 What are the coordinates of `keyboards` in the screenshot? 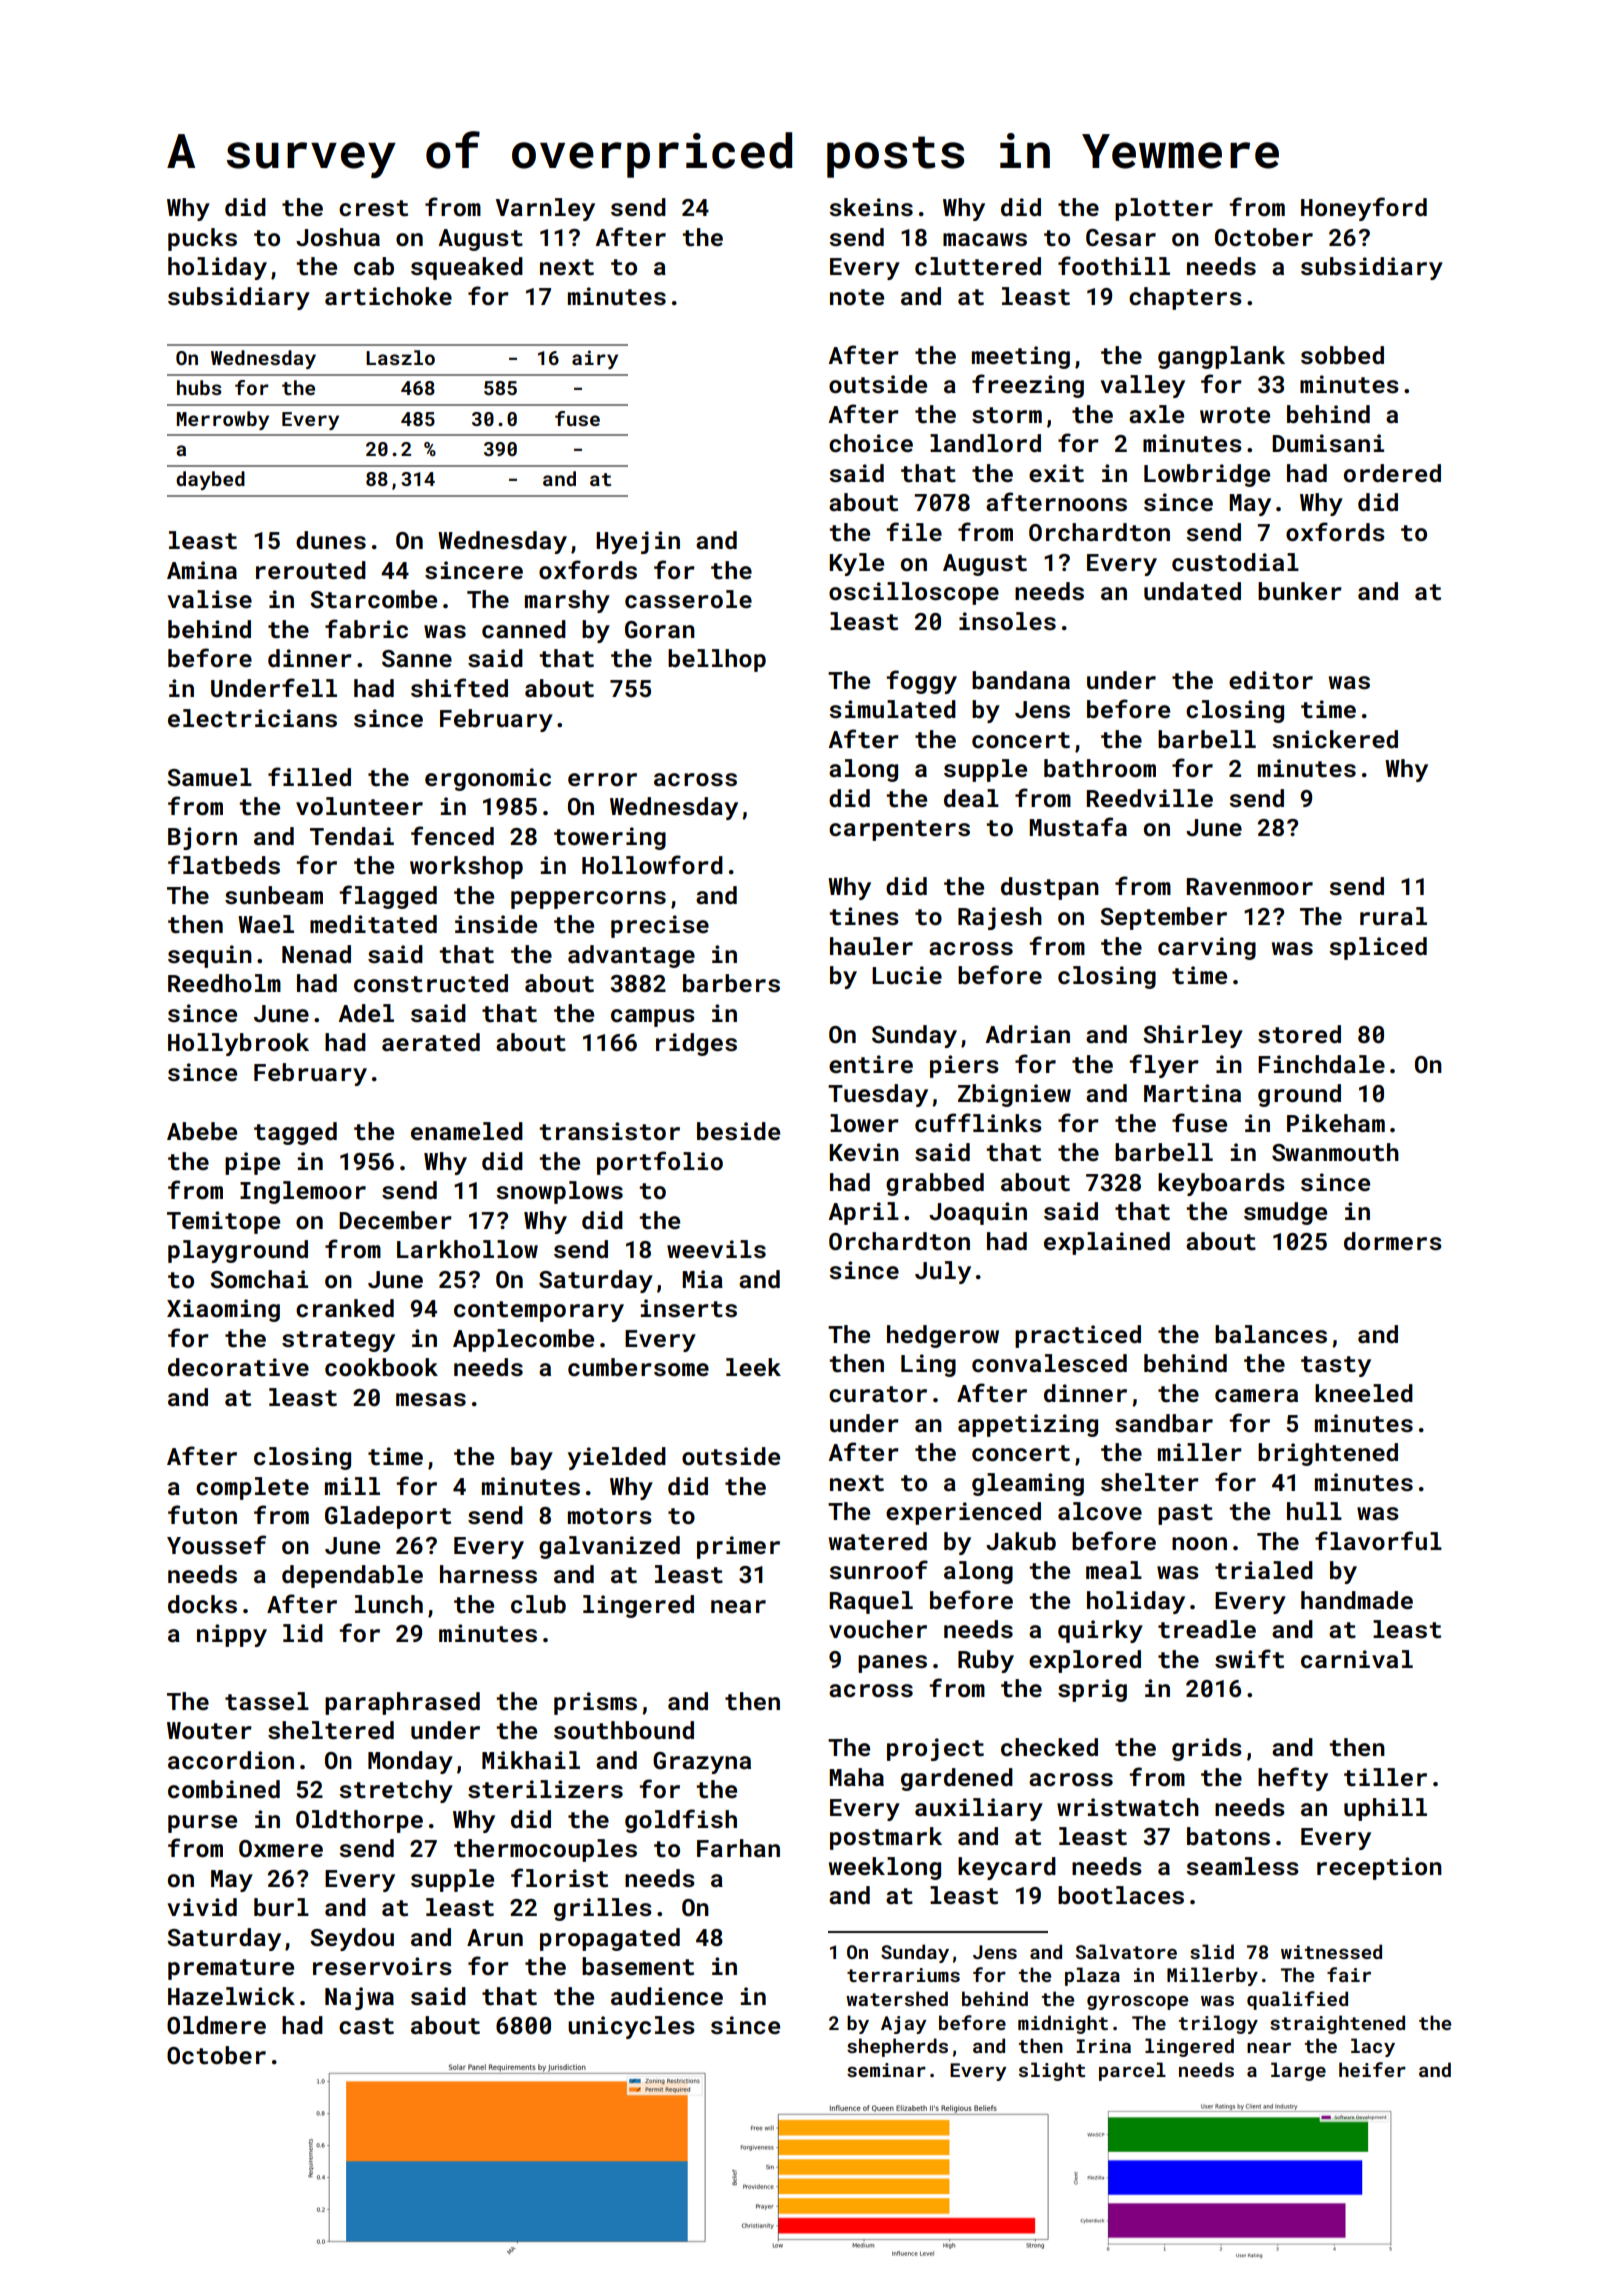 It's located at (1221, 1184).
